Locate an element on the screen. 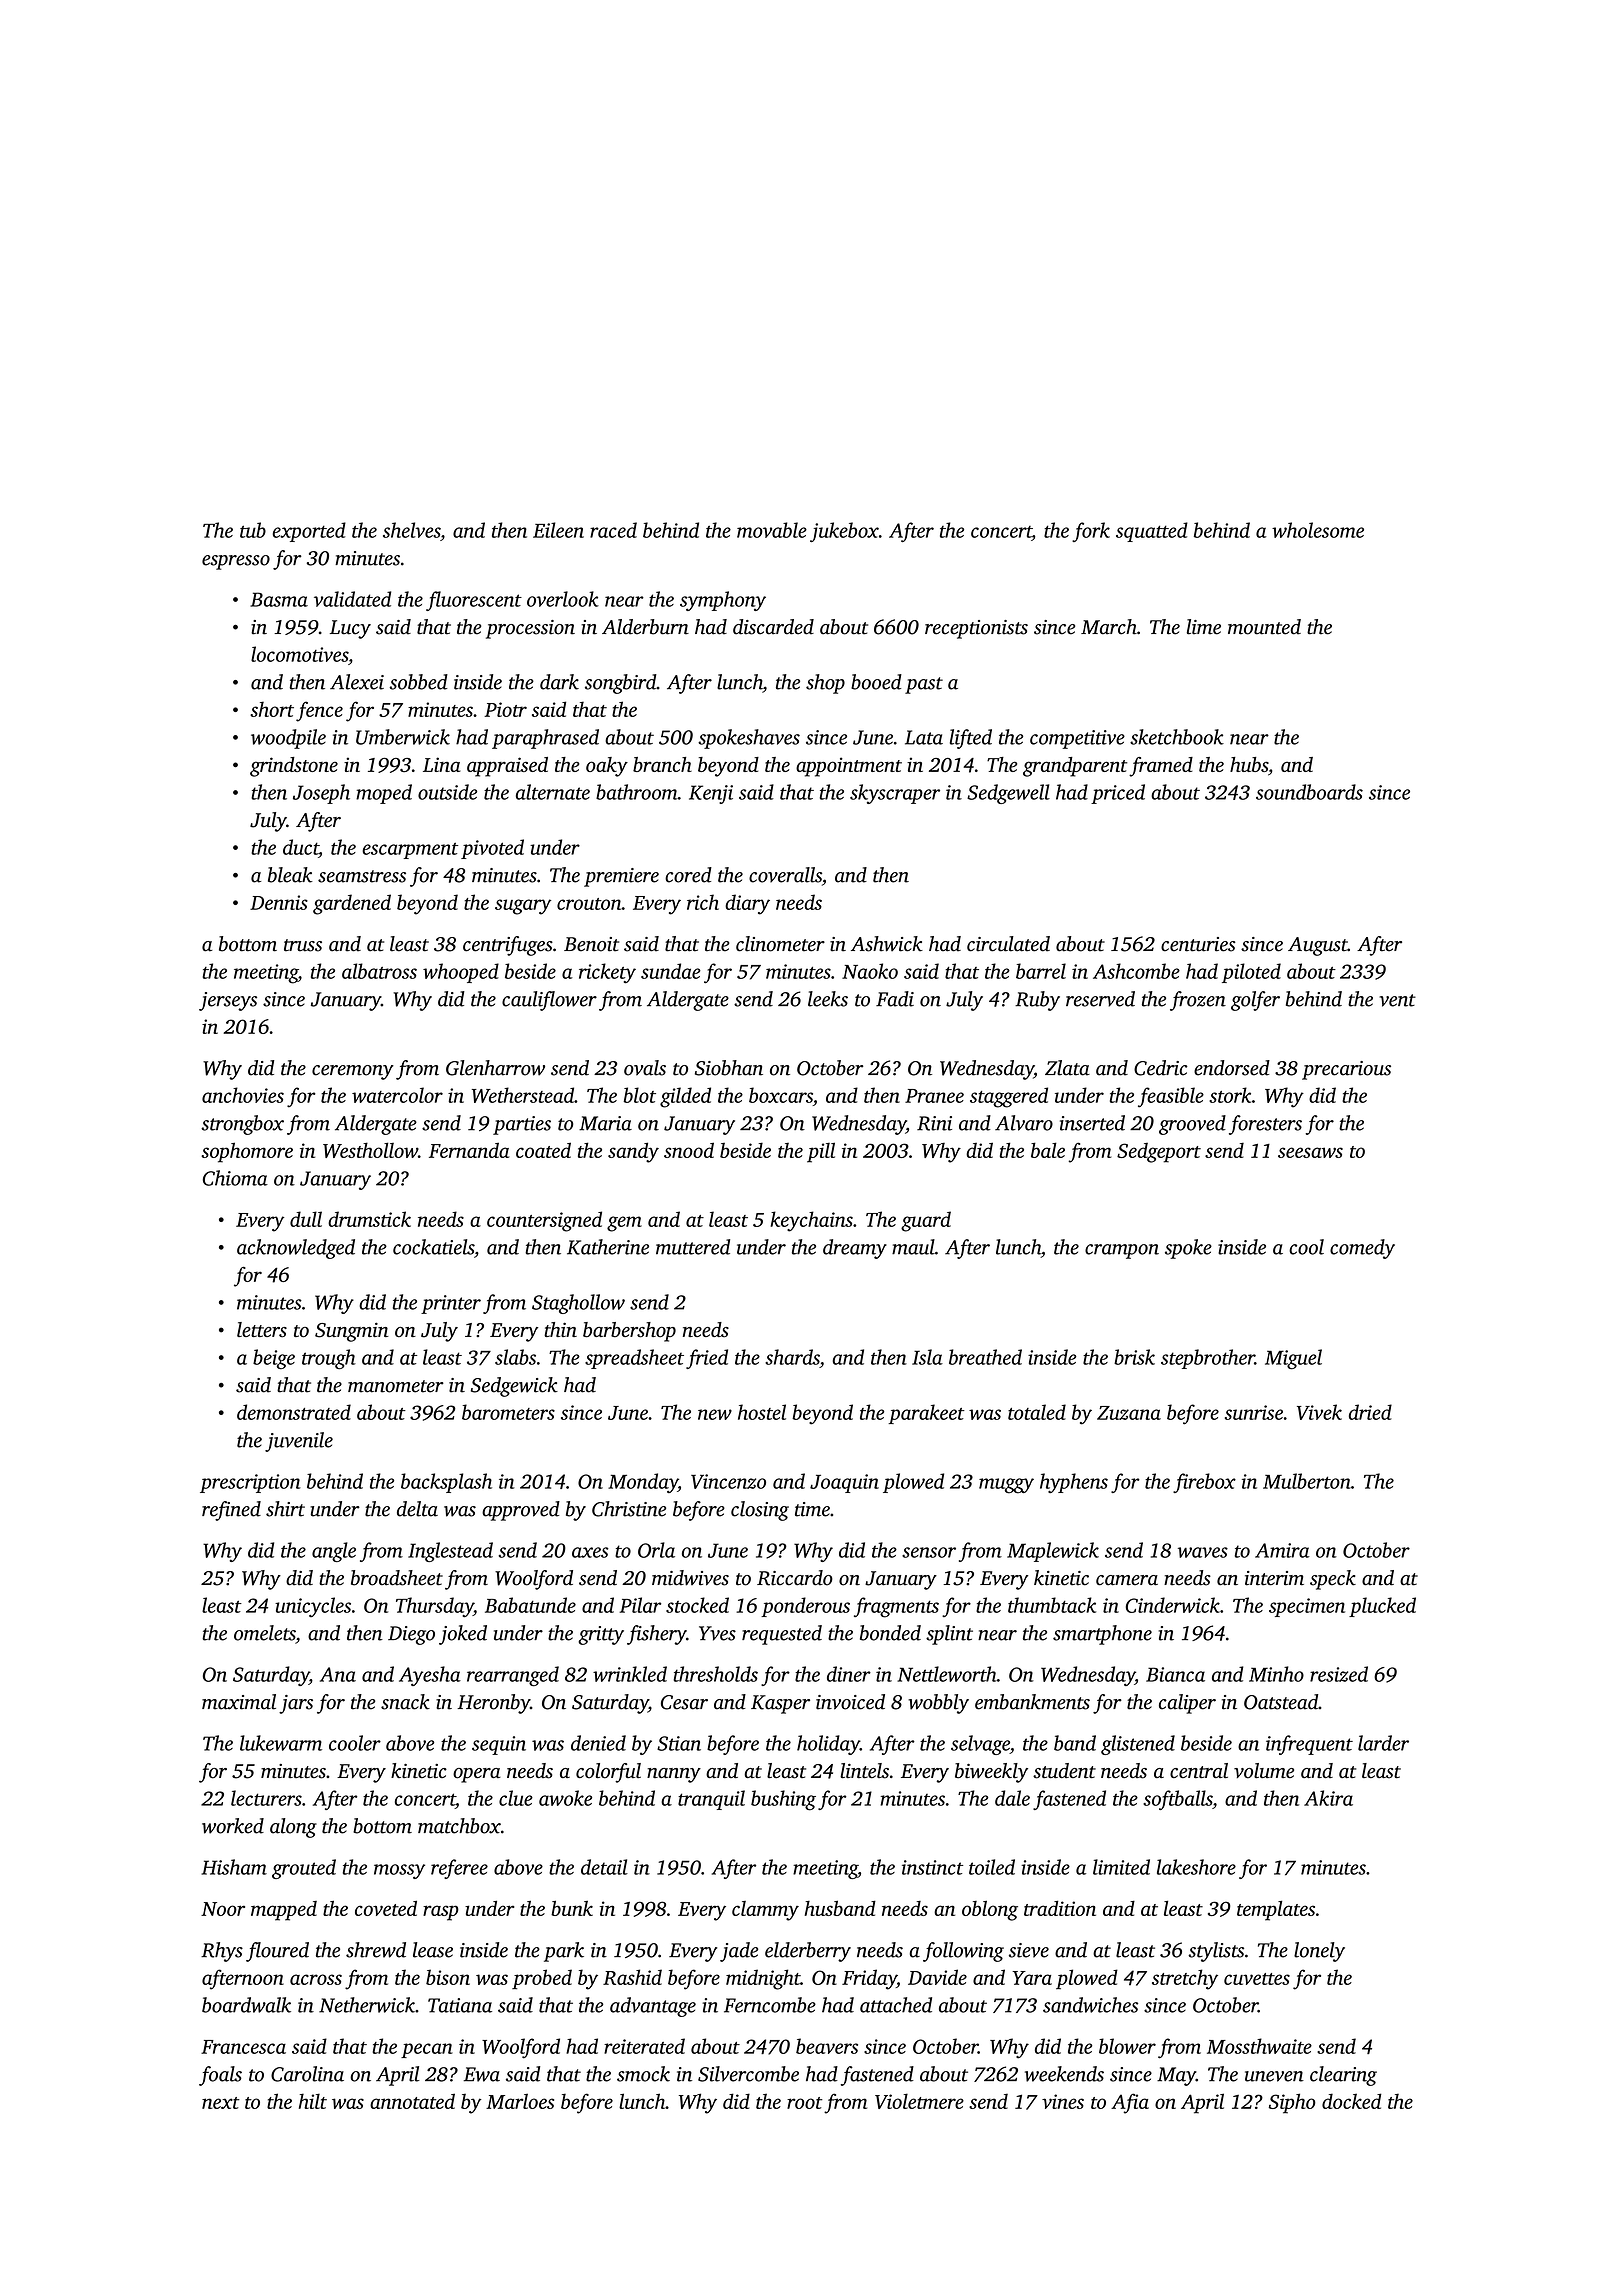 The image size is (1620, 2292). Katherine is located at coordinates (608, 1247).
